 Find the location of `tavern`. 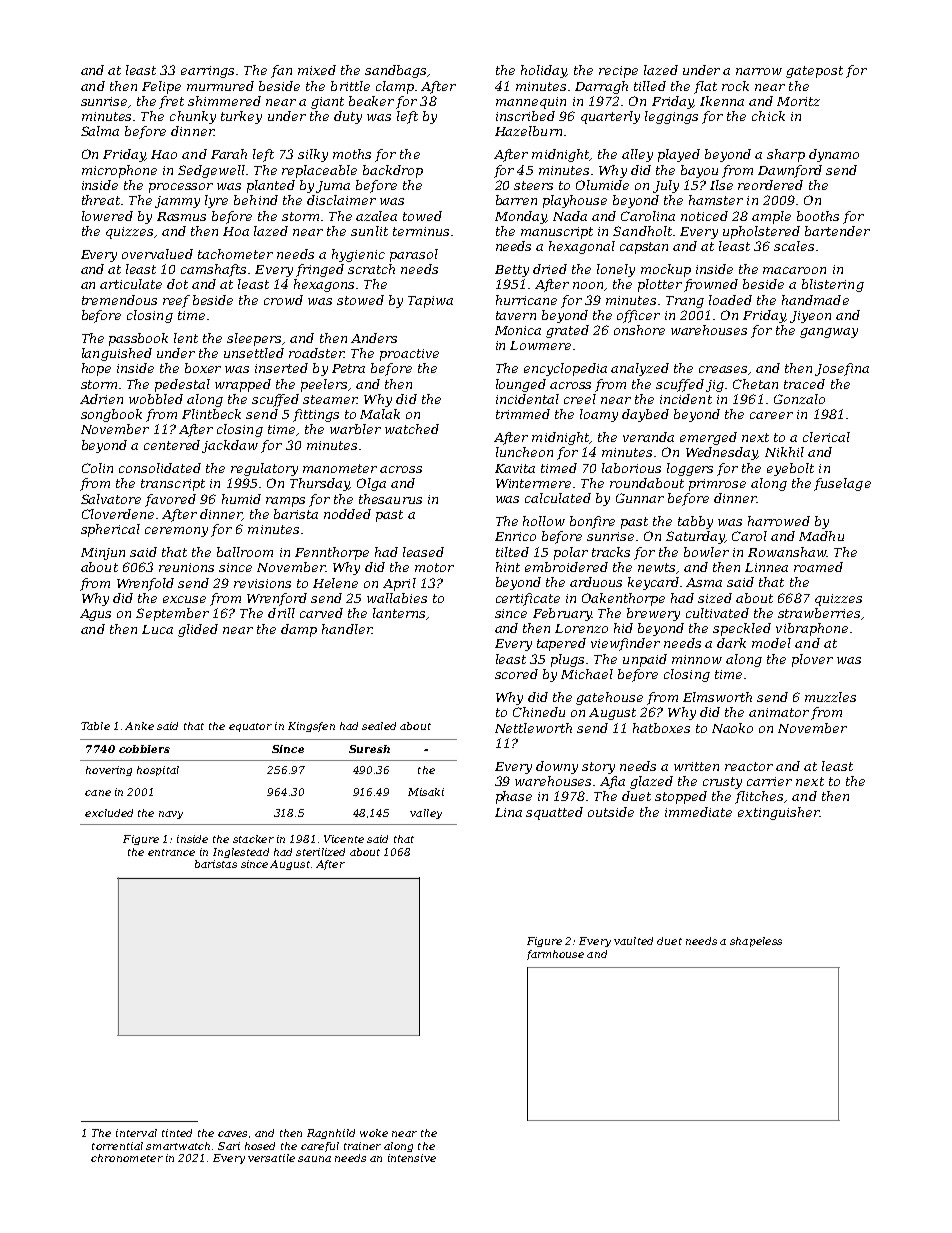

tavern is located at coordinates (516, 315).
